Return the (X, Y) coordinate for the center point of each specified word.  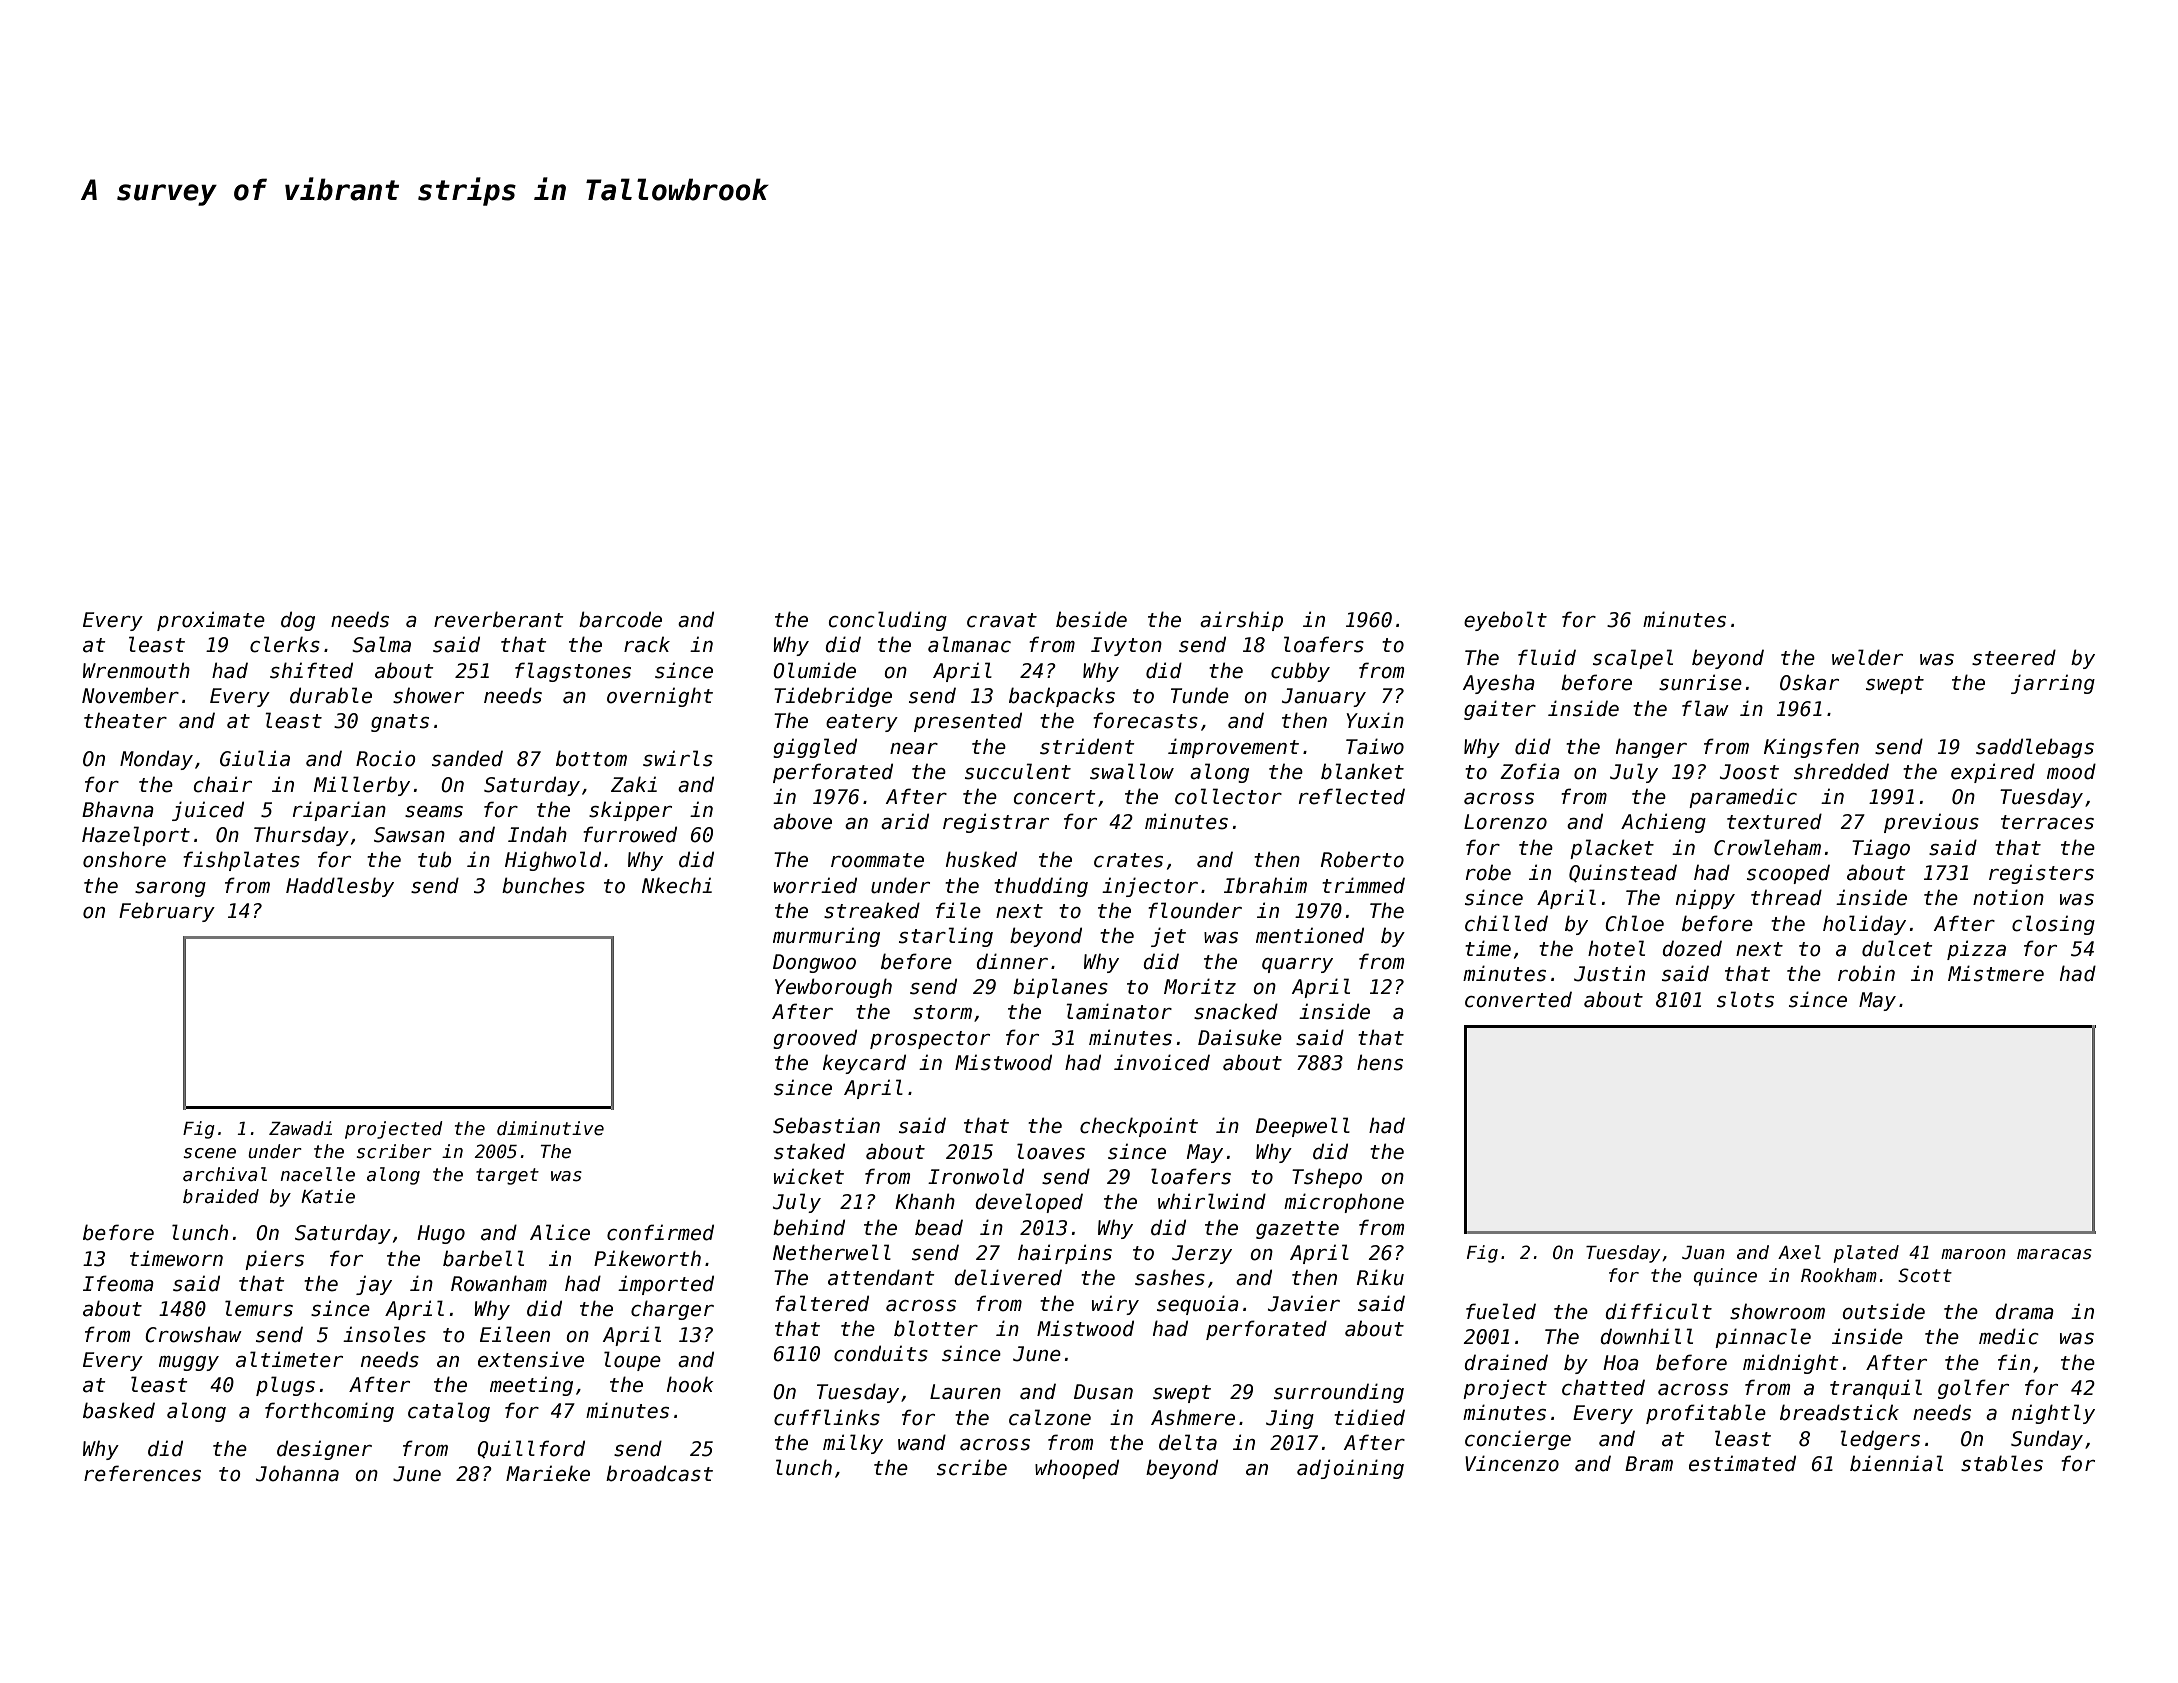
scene (209, 1153)
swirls (678, 758)
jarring (2053, 684)
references (142, 1473)
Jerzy (1202, 1254)
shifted (311, 670)
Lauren (965, 1392)
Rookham (1839, 1275)
